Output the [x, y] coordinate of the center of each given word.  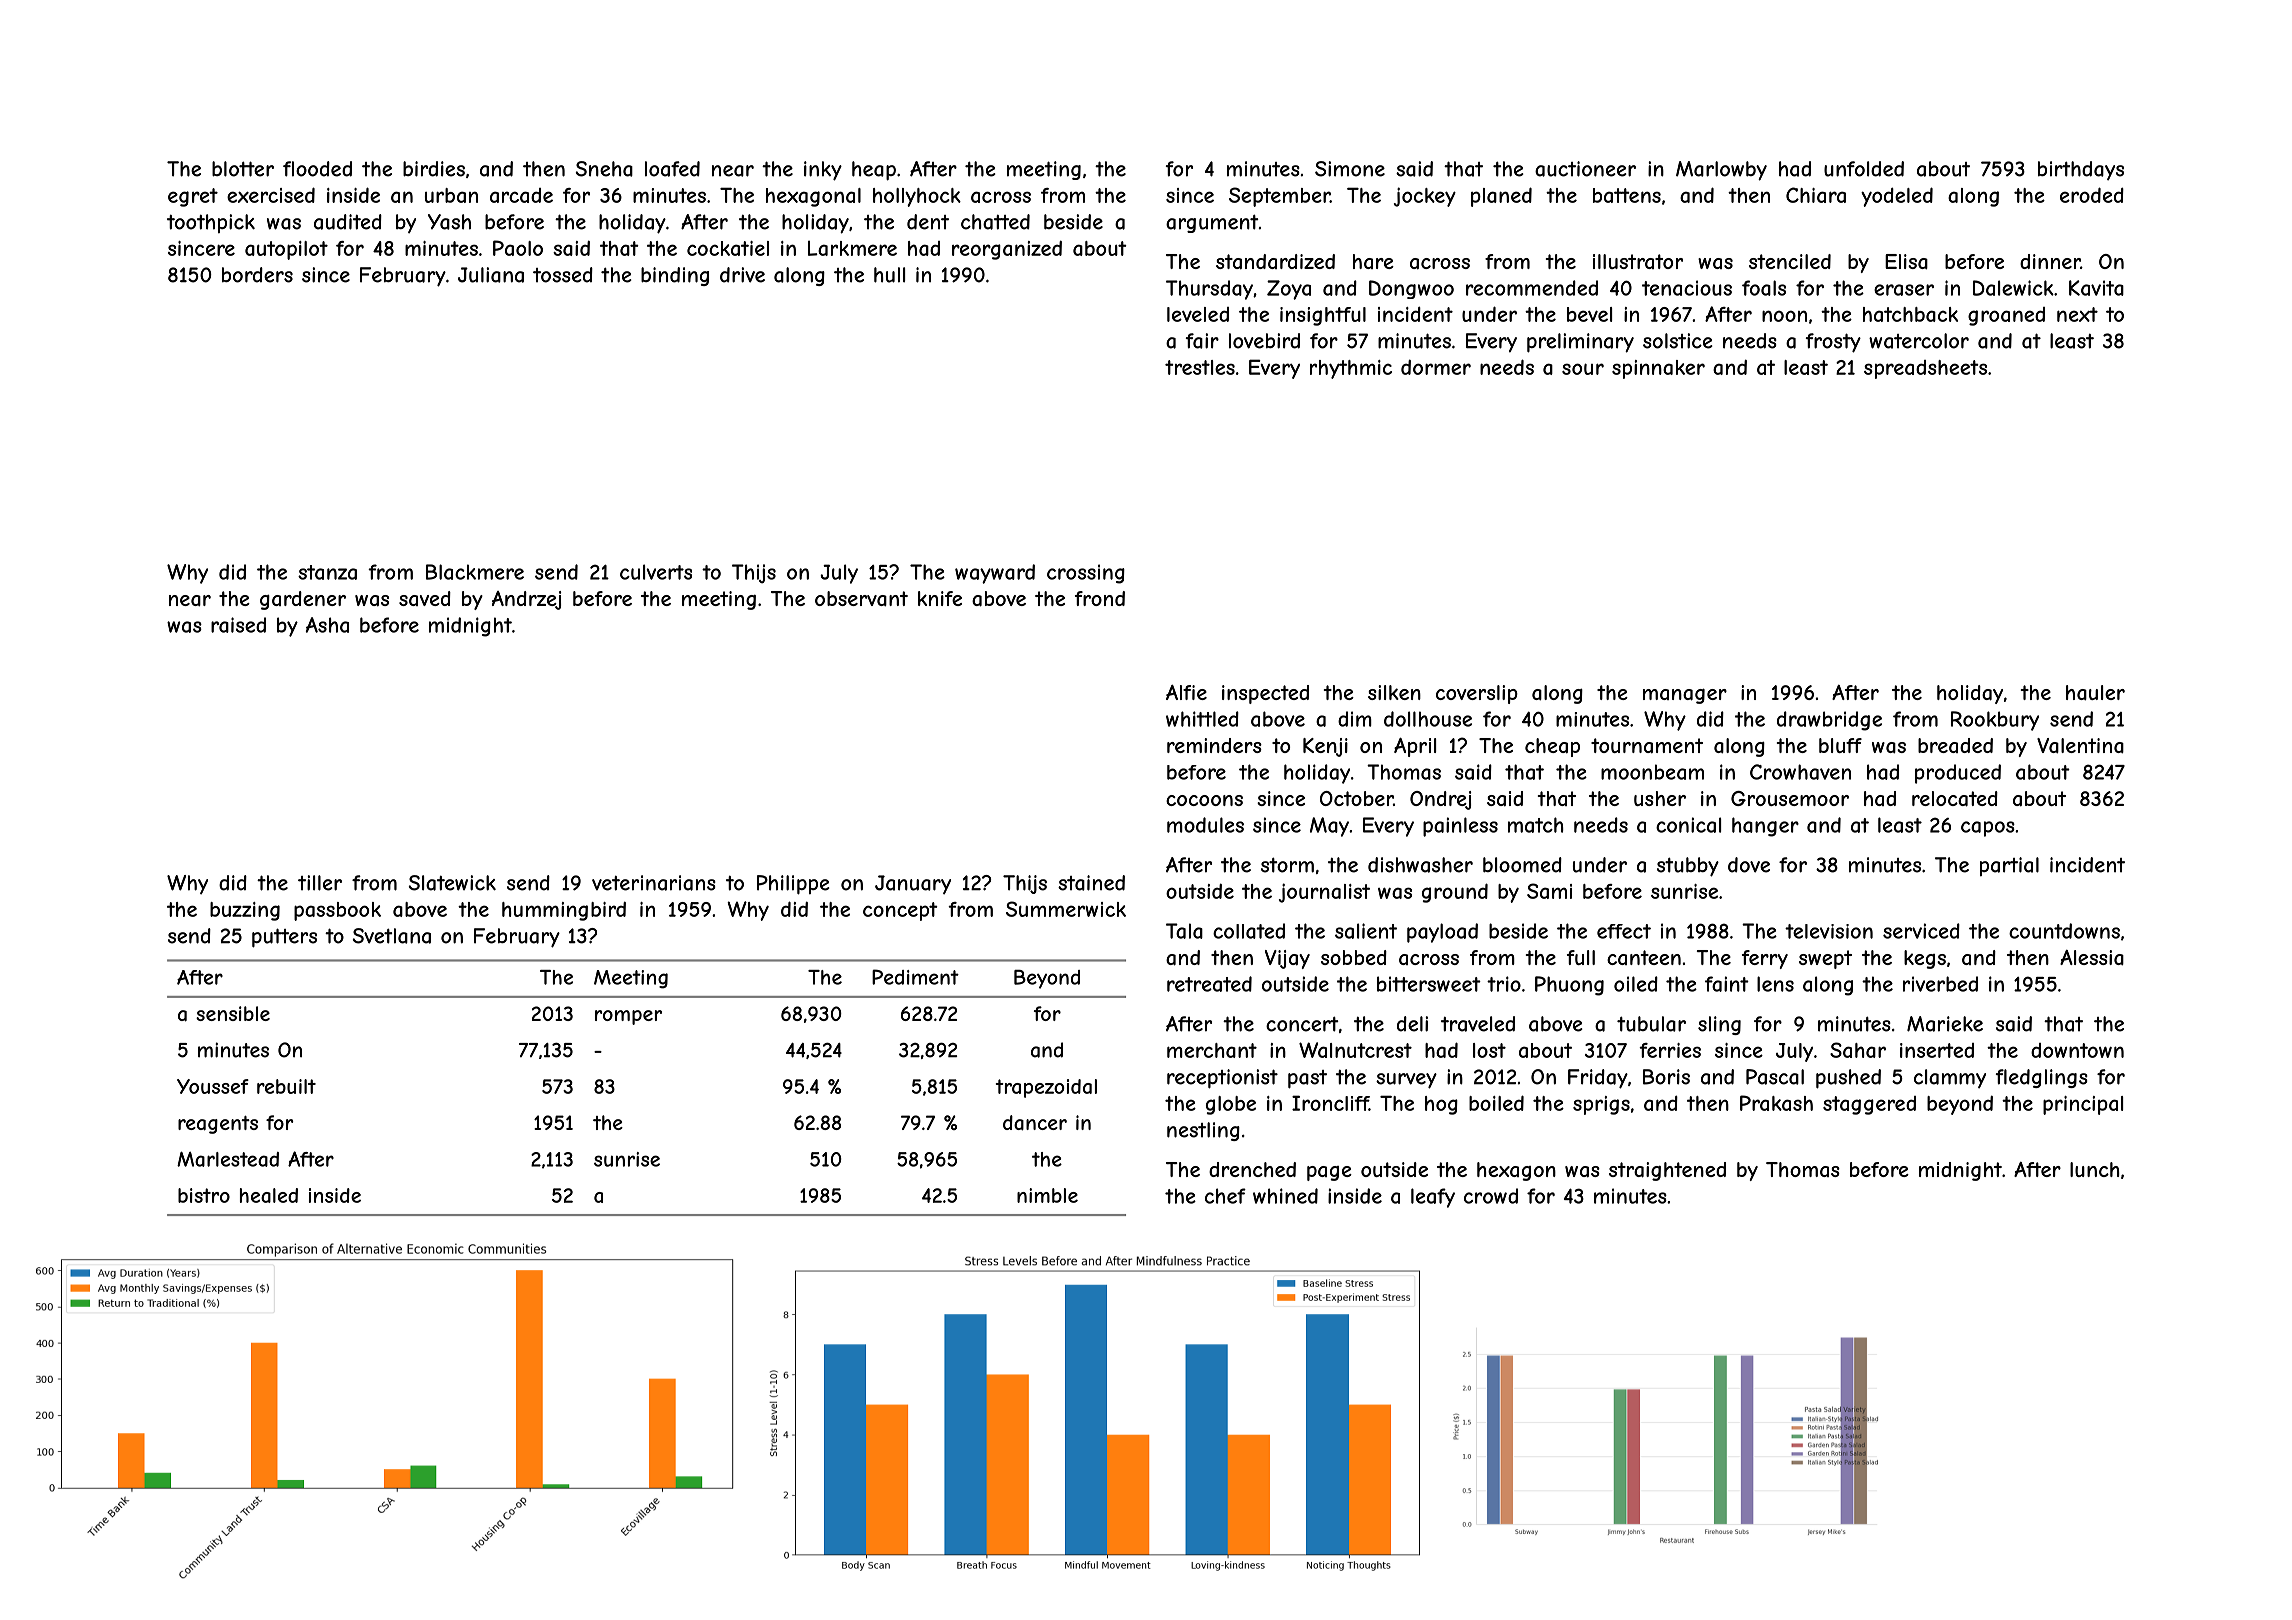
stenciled [1790, 261]
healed [269, 1195]
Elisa [1906, 262]
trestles [1200, 367]
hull [889, 275]
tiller [320, 883]
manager [1685, 696]
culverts [656, 572]
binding [675, 276]
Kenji [1325, 747]
